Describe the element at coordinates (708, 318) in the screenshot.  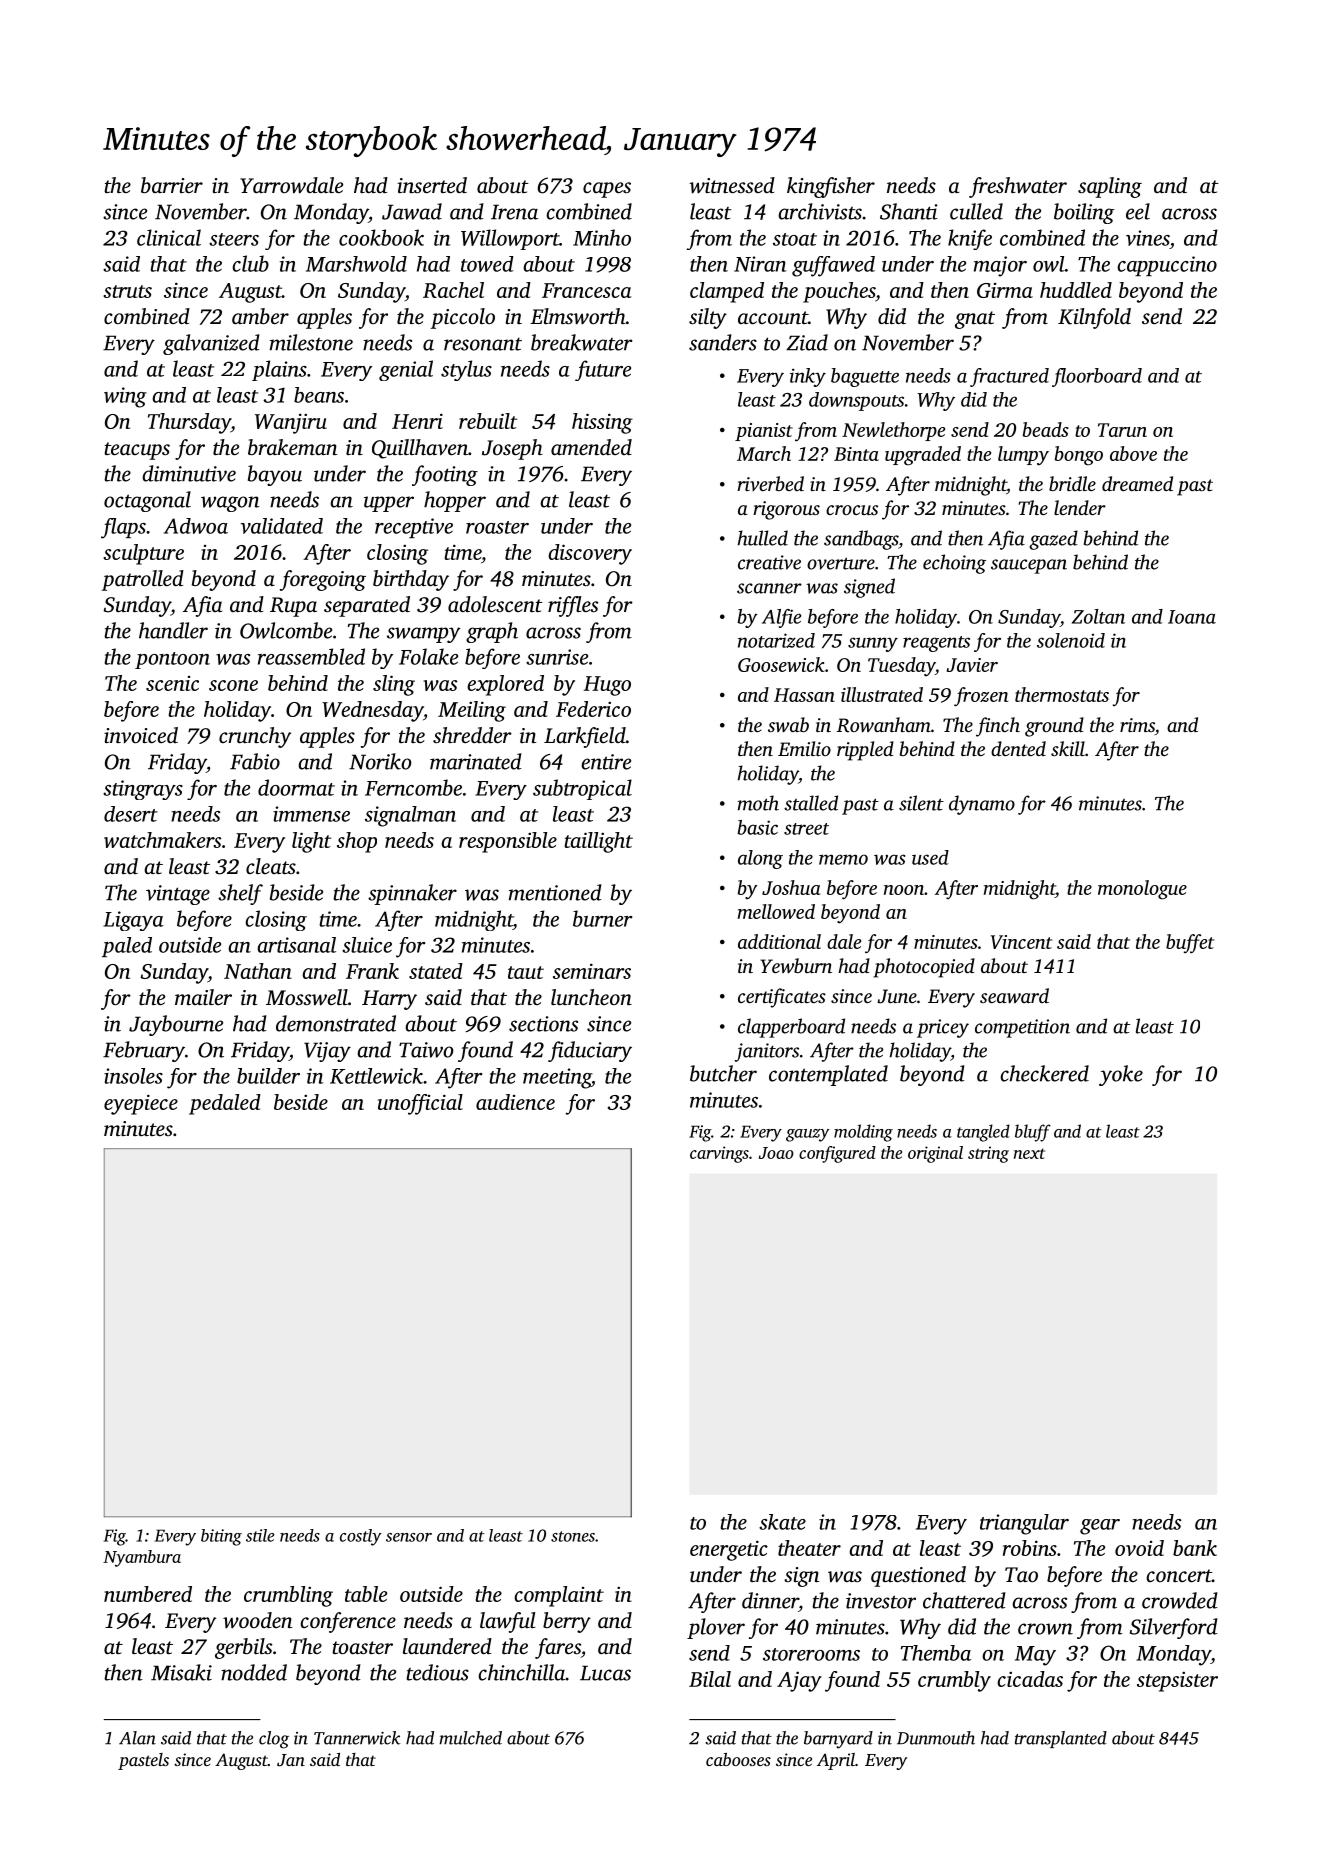
I see `silty` at that location.
